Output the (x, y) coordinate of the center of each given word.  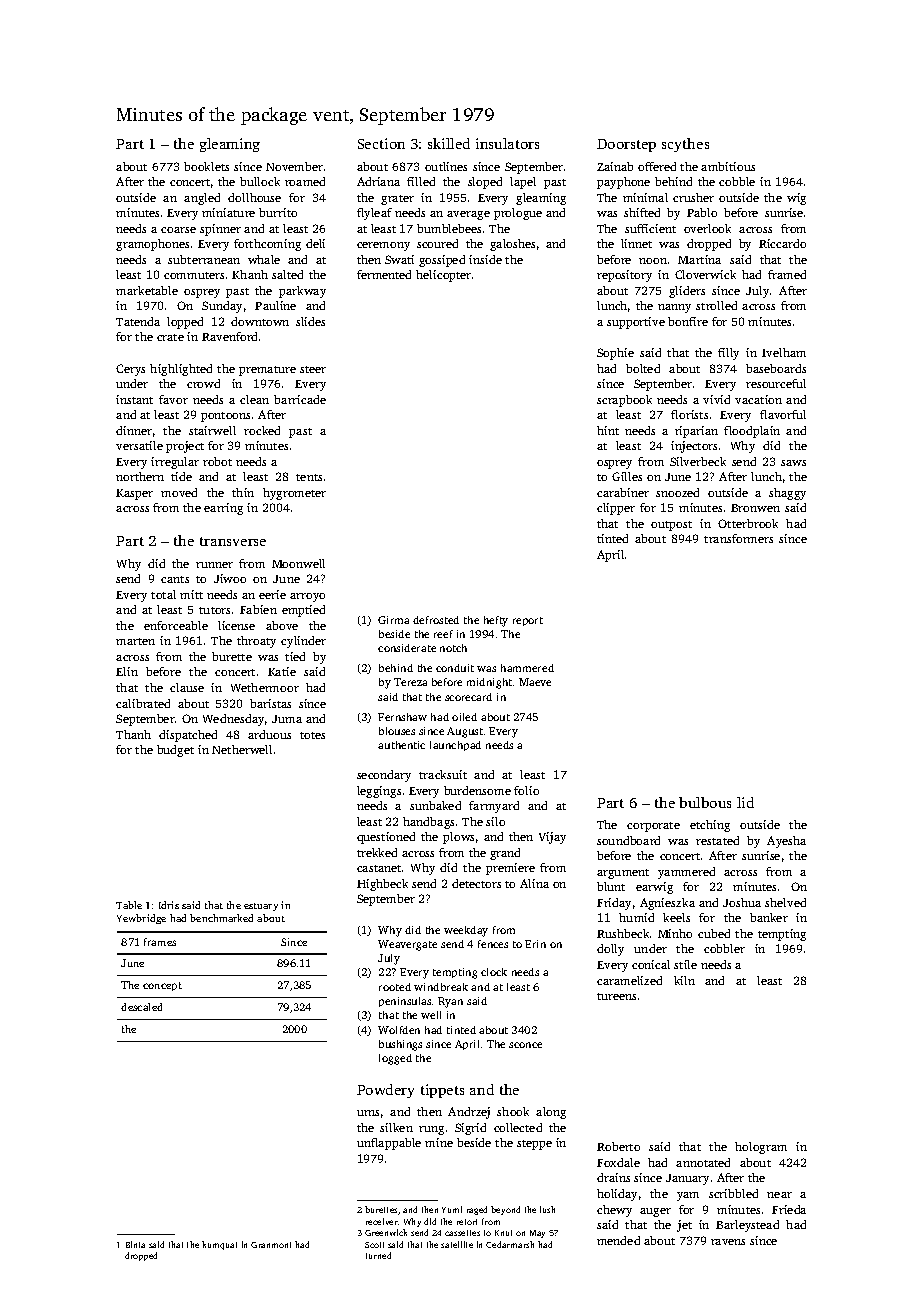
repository (624, 276)
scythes (685, 145)
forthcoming (267, 245)
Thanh (133, 734)
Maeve (535, 682)
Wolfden (399, 1030)
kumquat (219, 1245)
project (185, 447)
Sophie (615, 354)
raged (477, 1210)
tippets (442, 1091)
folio (526, 790)
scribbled (733, 1193)
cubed (714, 933)
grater (397, 200)
